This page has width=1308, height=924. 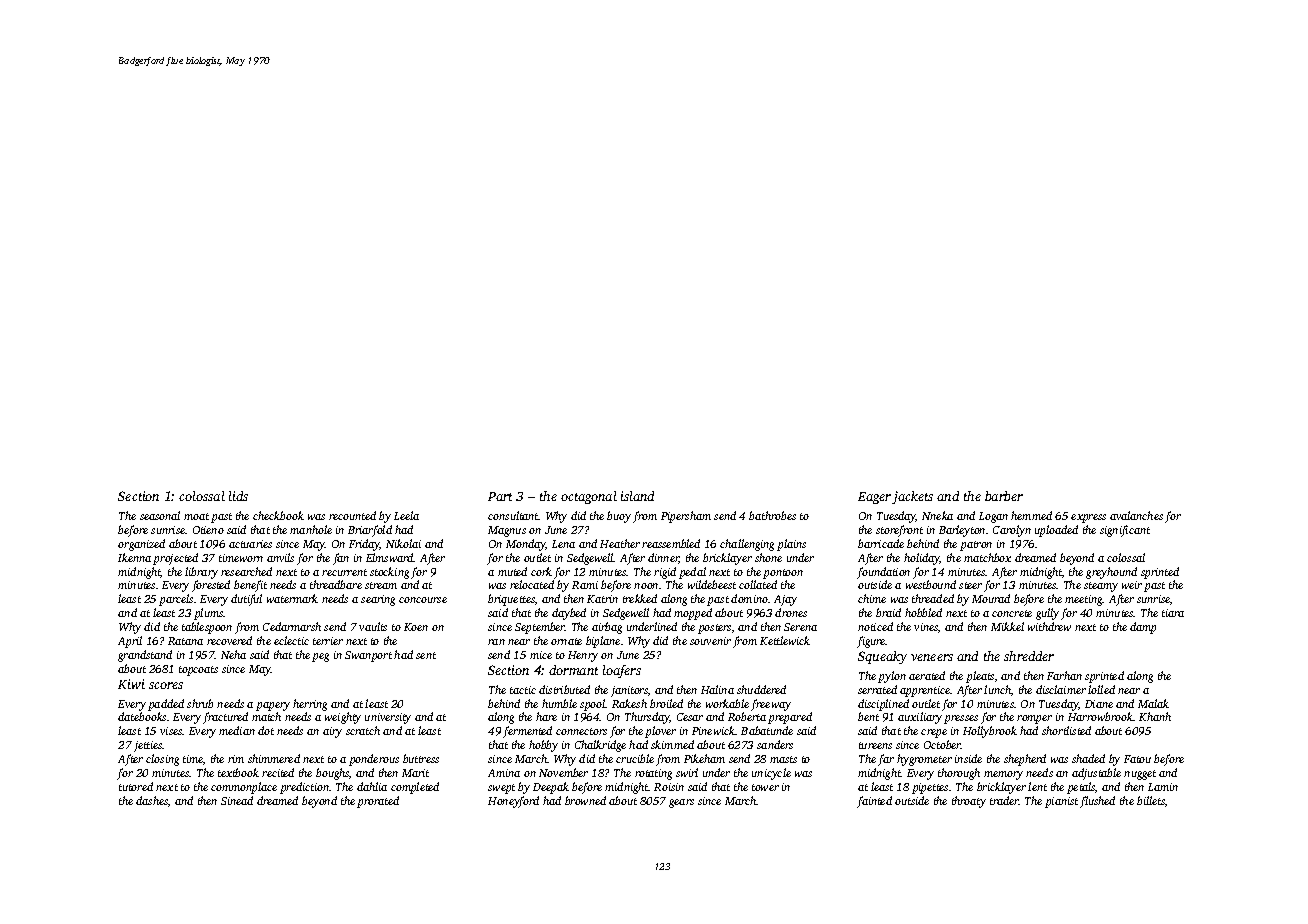 I want to click on vaults, so click(x=373, y=626).
